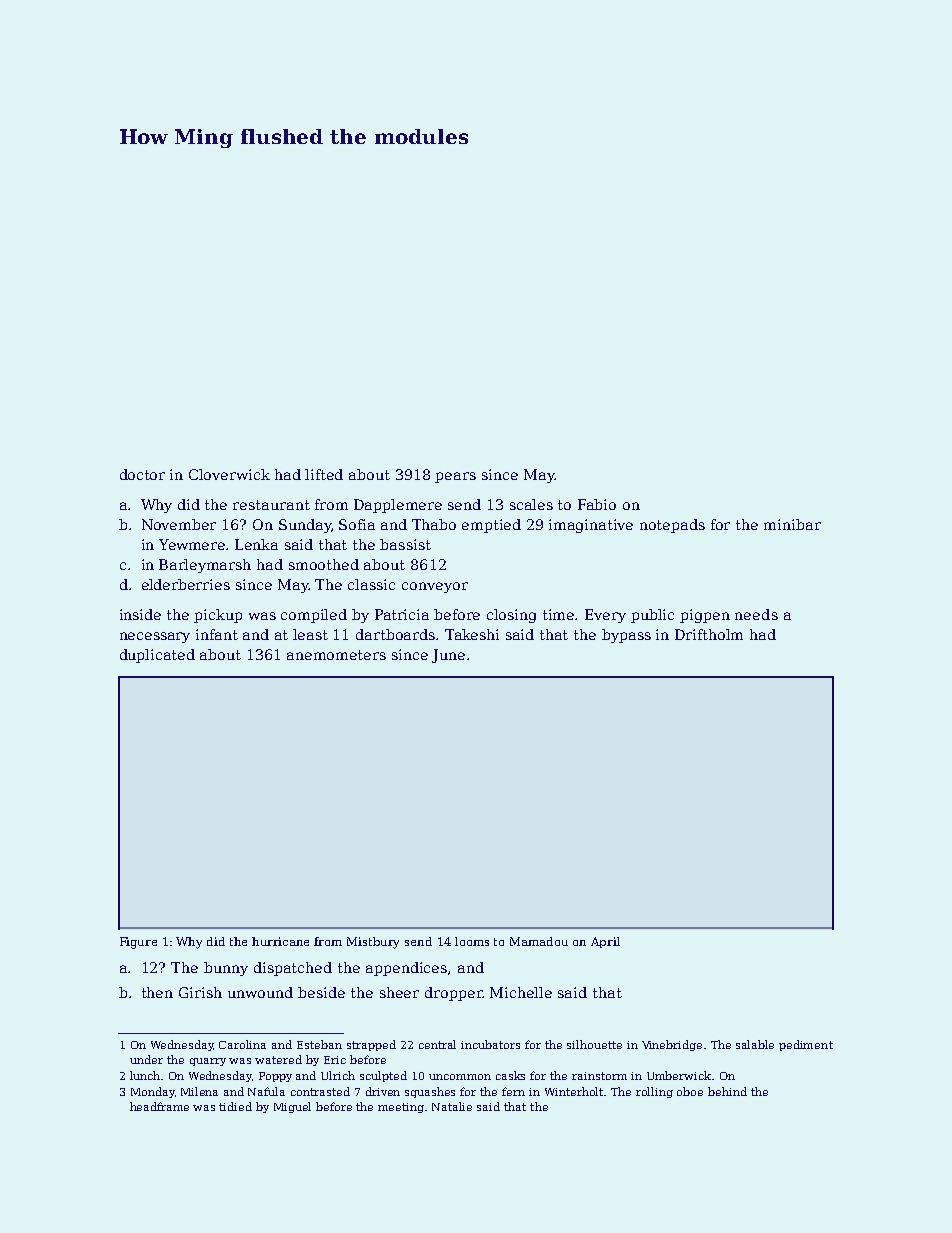  I want to click on hurricane, so click(280, 941).
